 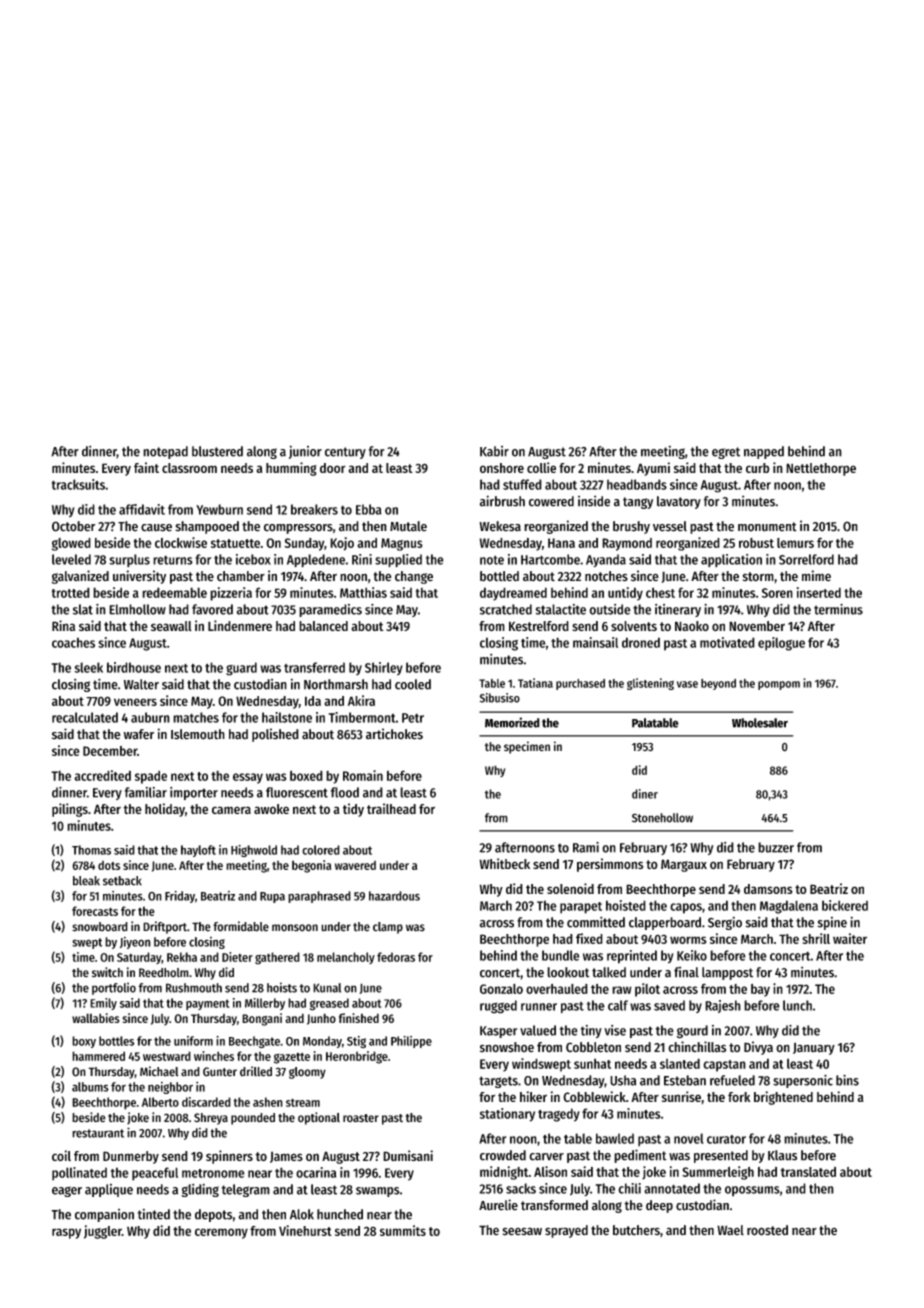 I want to click on clamp, so click(x=388, y=928).
